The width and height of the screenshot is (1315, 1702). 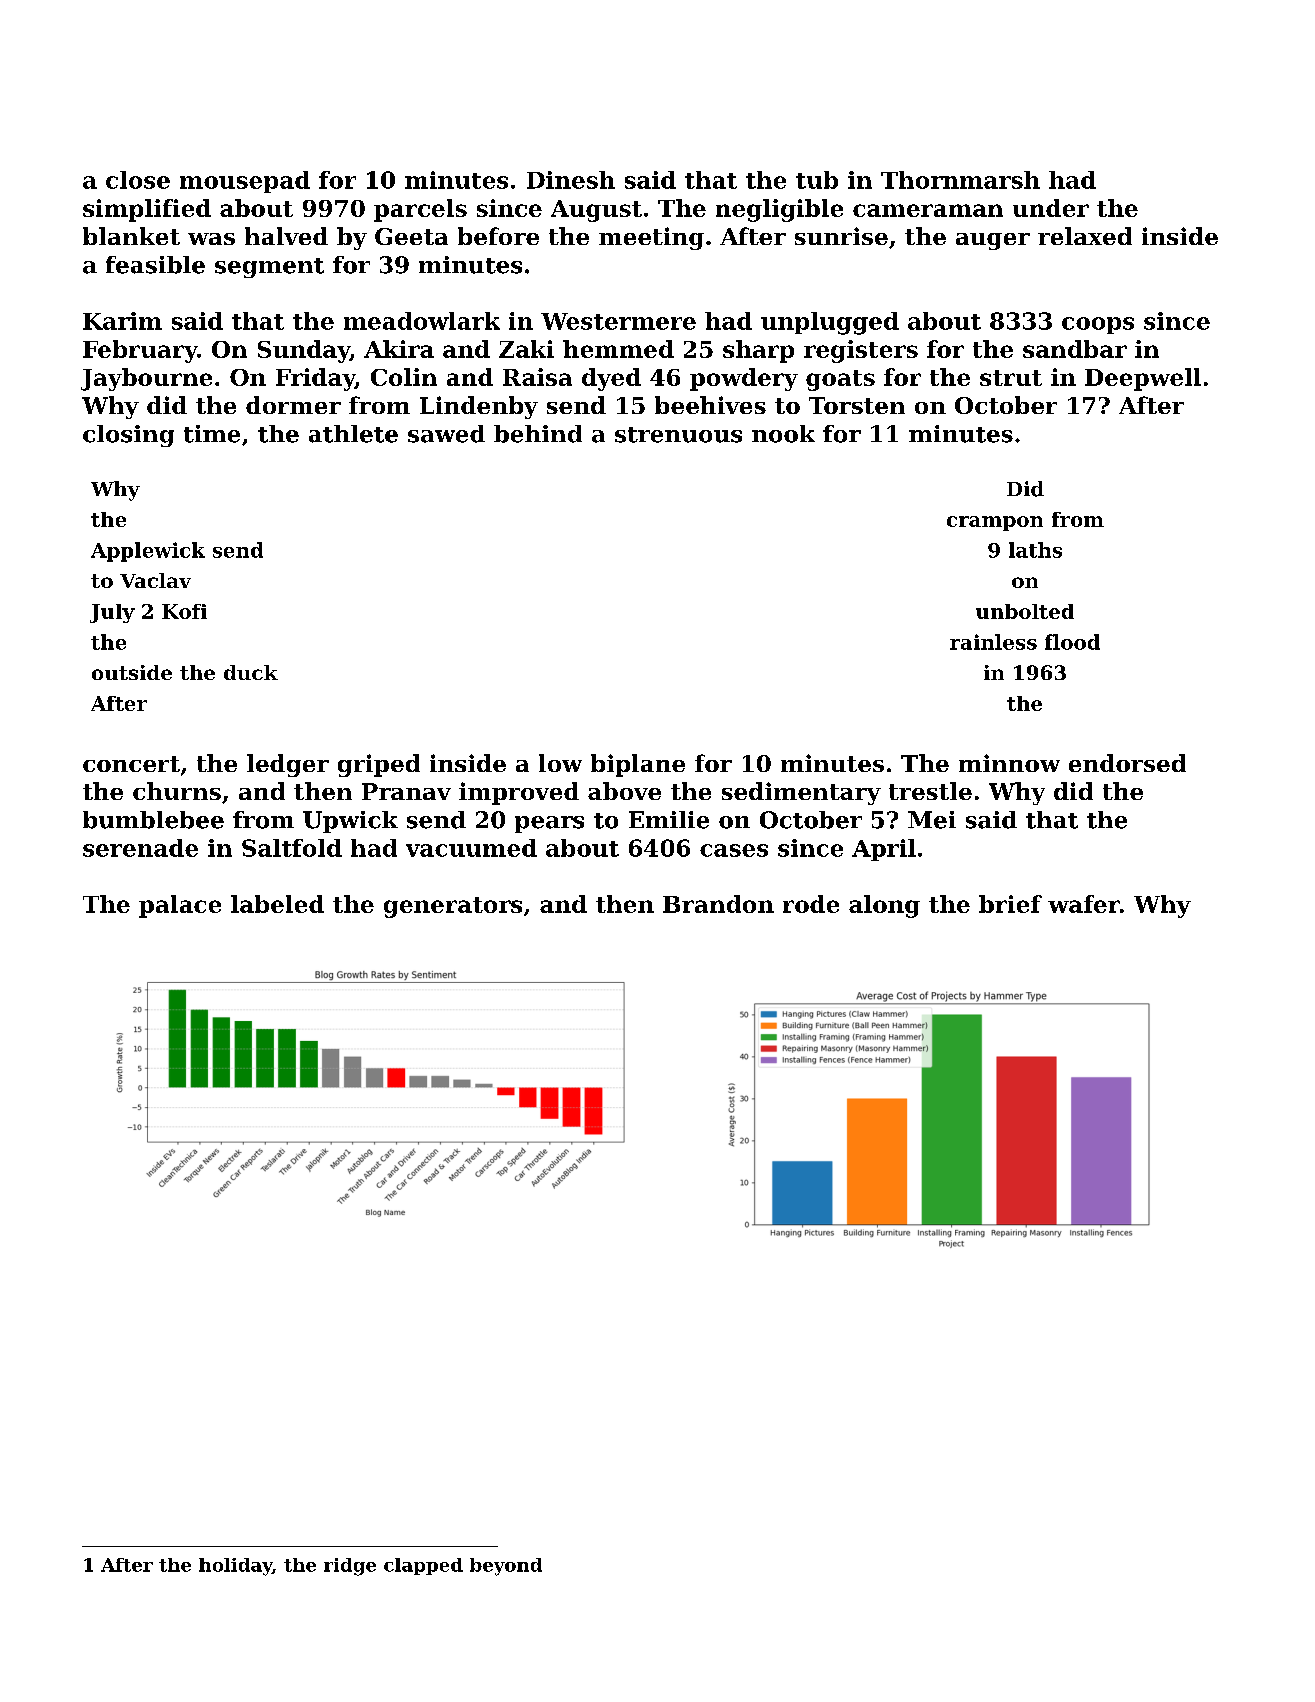 What do you see at coordinates (1035, 550) in the screenshot?
I see `laths` at bounding box center [1035, 550].
